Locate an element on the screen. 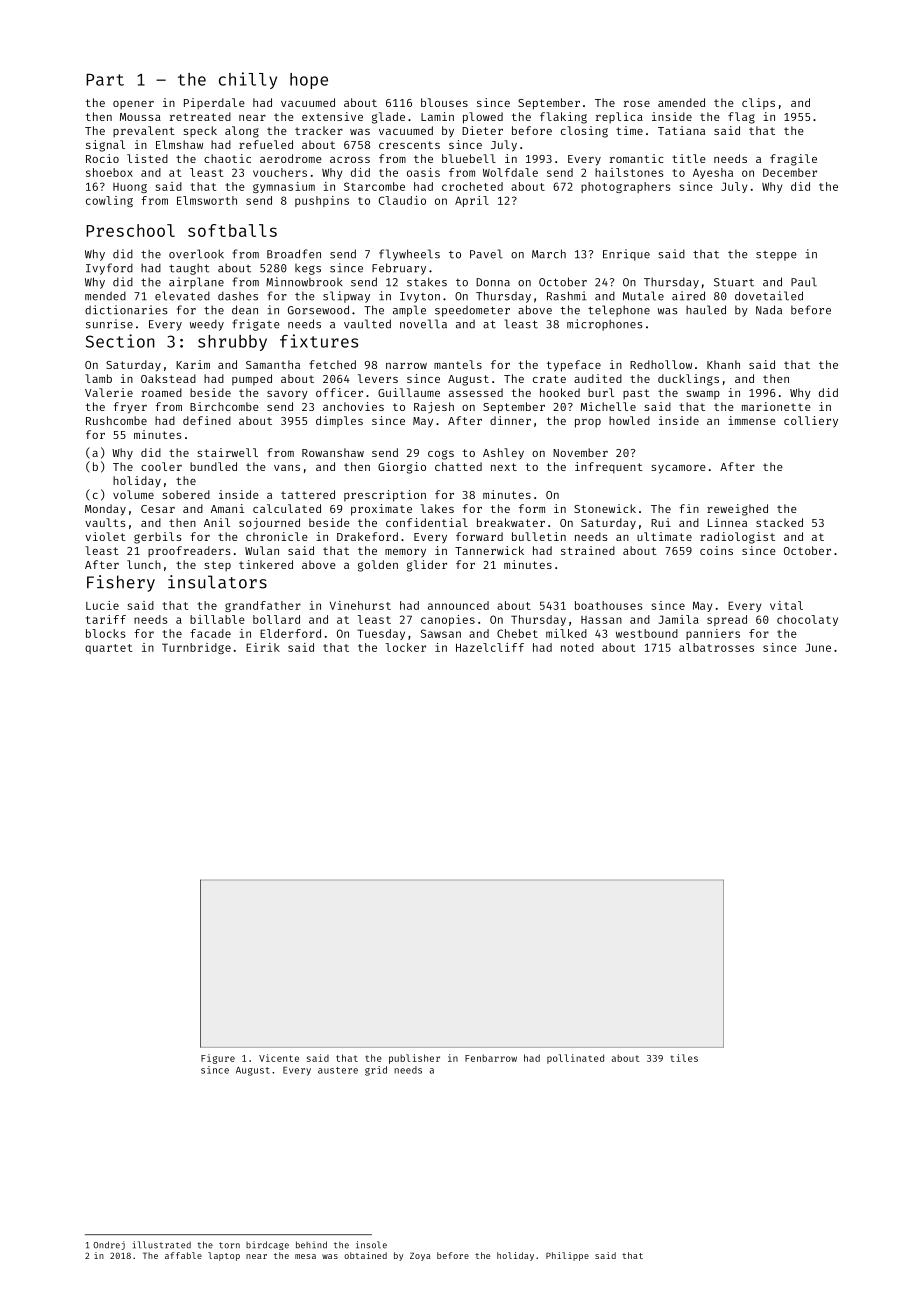  Part is located at coordinates (105, 80).
